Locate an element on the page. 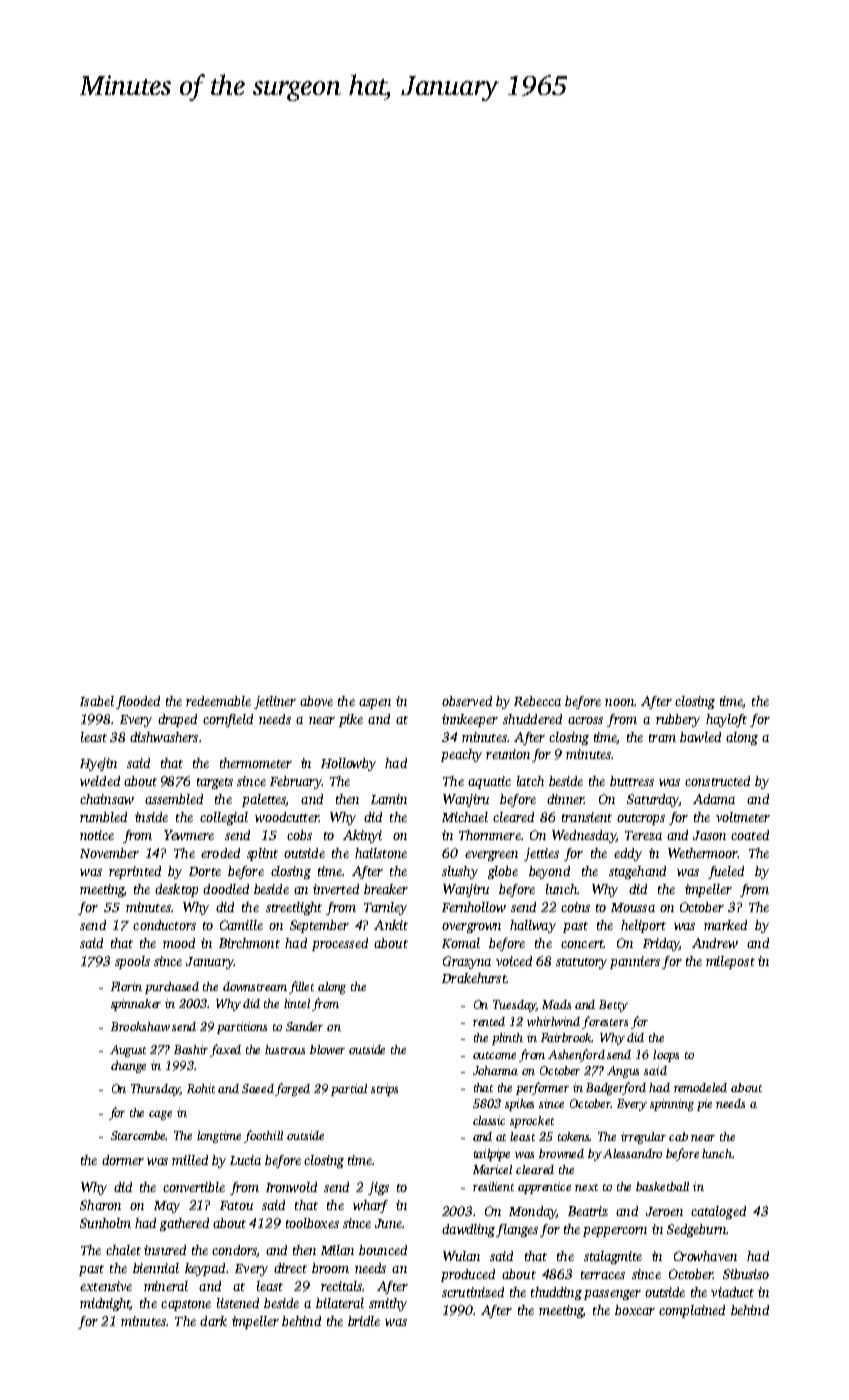  midnight is located at coordinates (105, 1304).
